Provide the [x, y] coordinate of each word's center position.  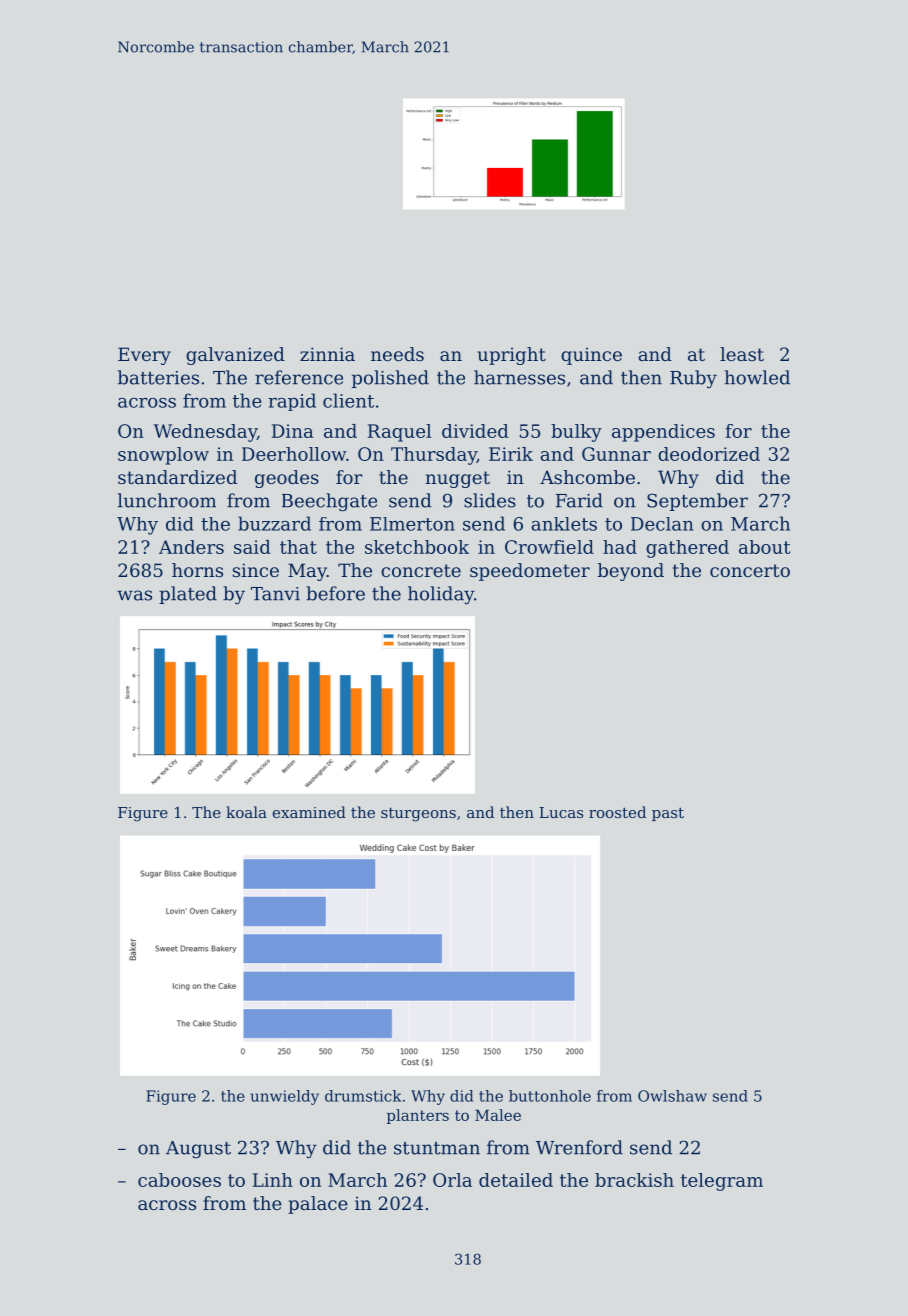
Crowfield [549, 547]
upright [512, 356]
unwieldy [284, 1097]
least [742, 354]
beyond [631, 572]
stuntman [437, 1148]
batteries [158, 377]
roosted [617, 812]
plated [188, 595]
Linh [273, 1180]
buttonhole [550, 1096]
